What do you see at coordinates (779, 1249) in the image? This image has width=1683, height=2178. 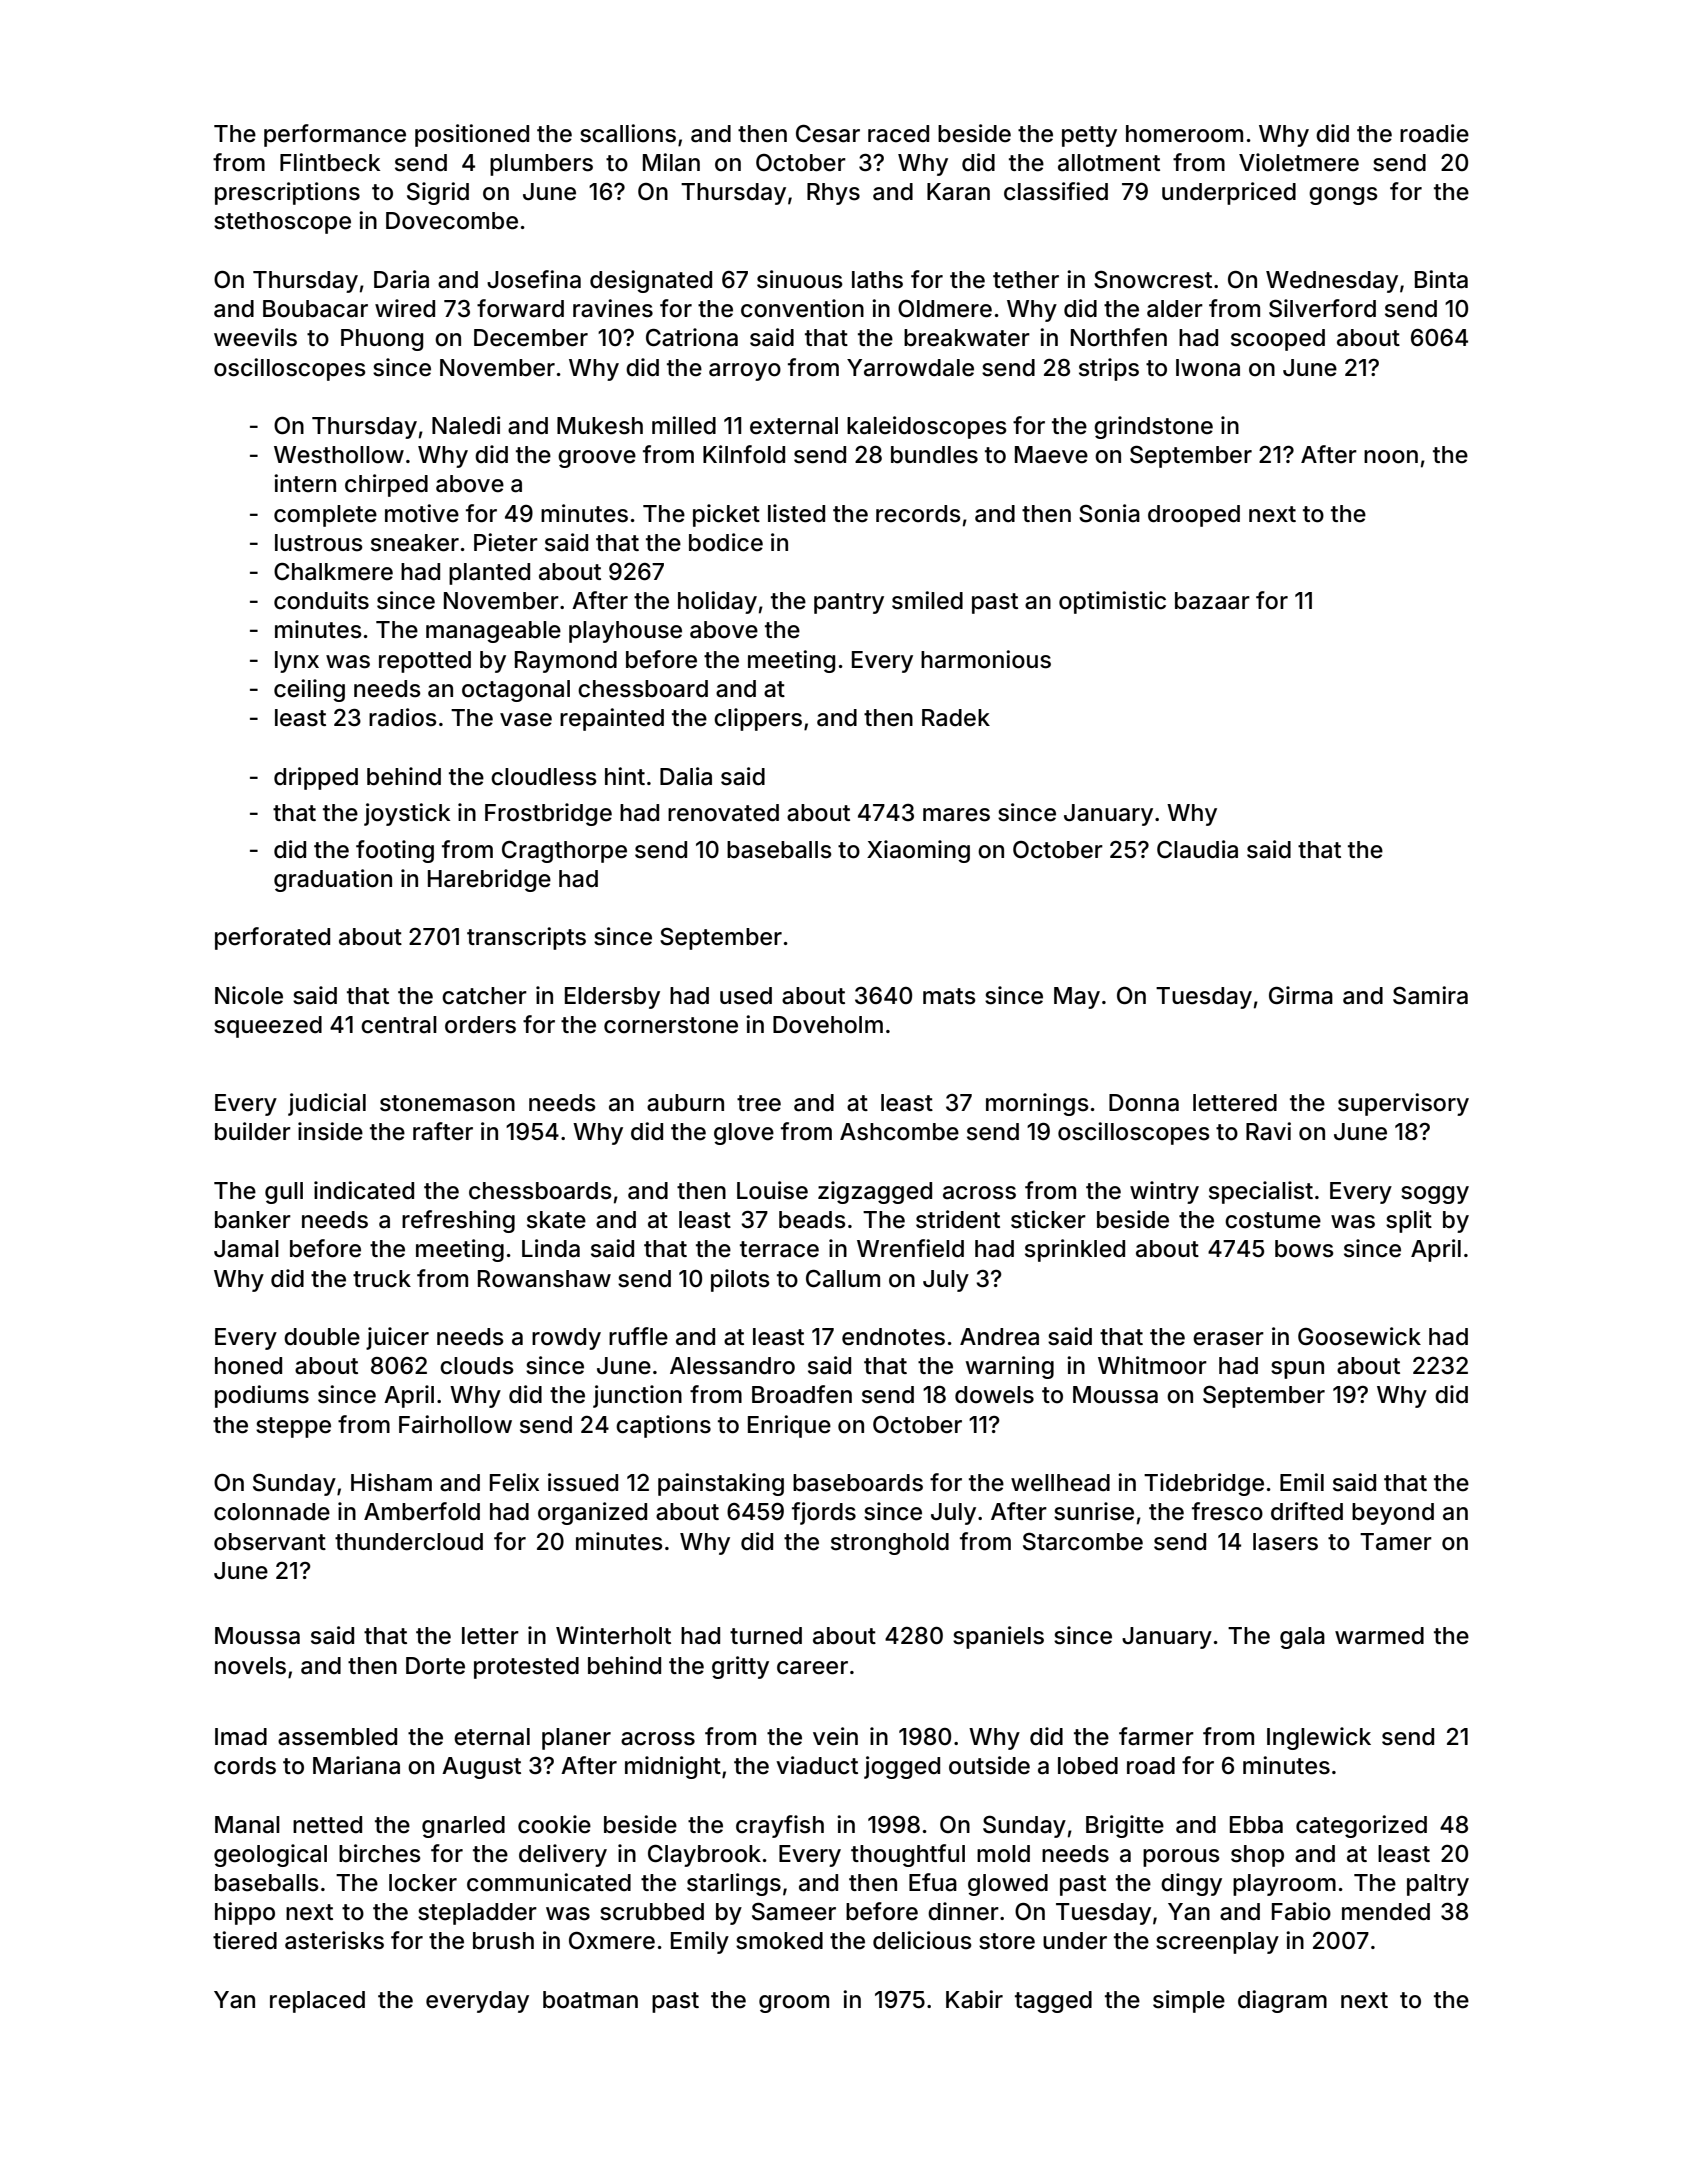 I see `terrace` at bounding box center [779, 1249].
